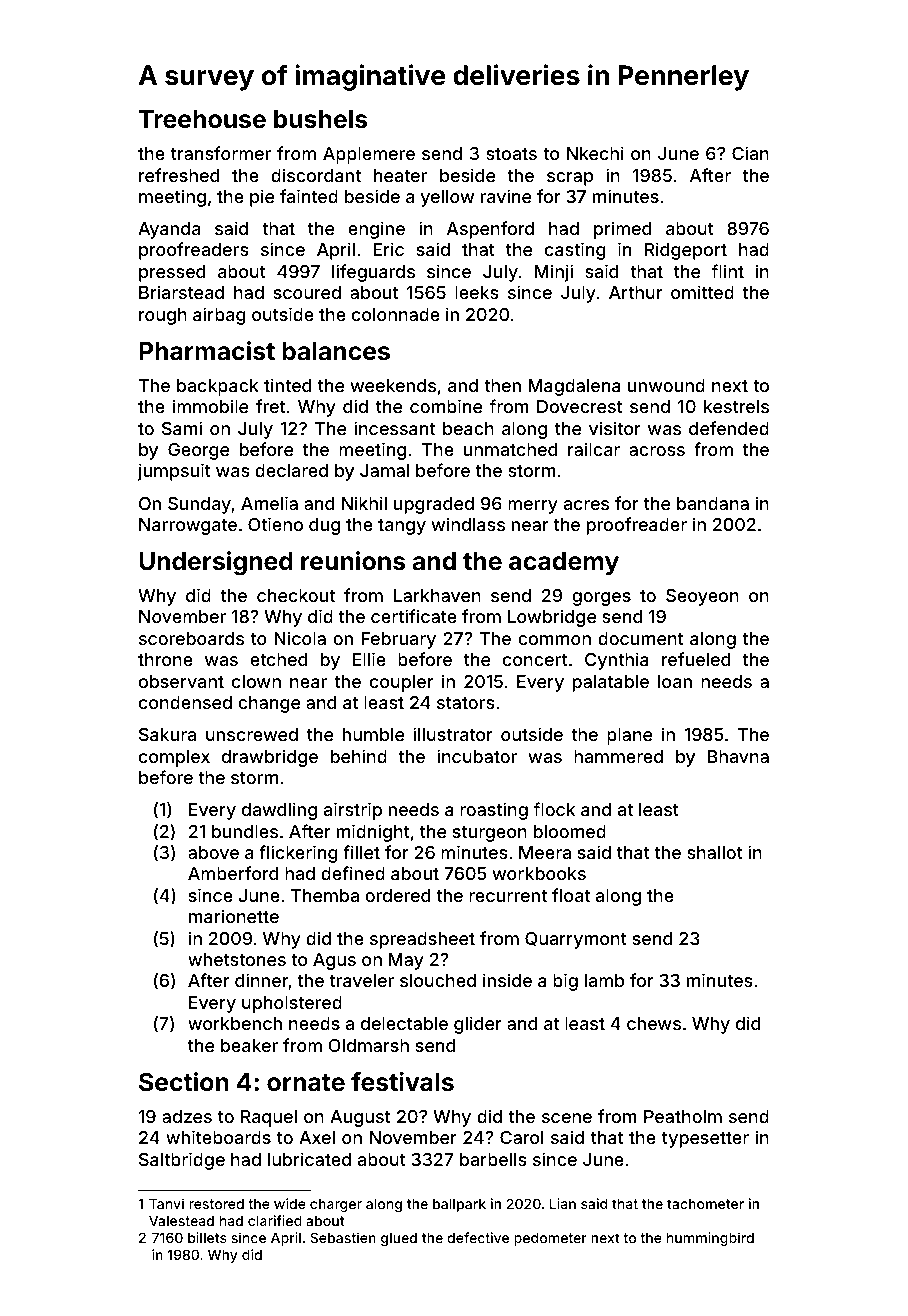 This document has height=1316, width=908. What do you see at coordinates (710, 1239) in the document?
I see `hummingbird` at bounding box center [710, 1239].
